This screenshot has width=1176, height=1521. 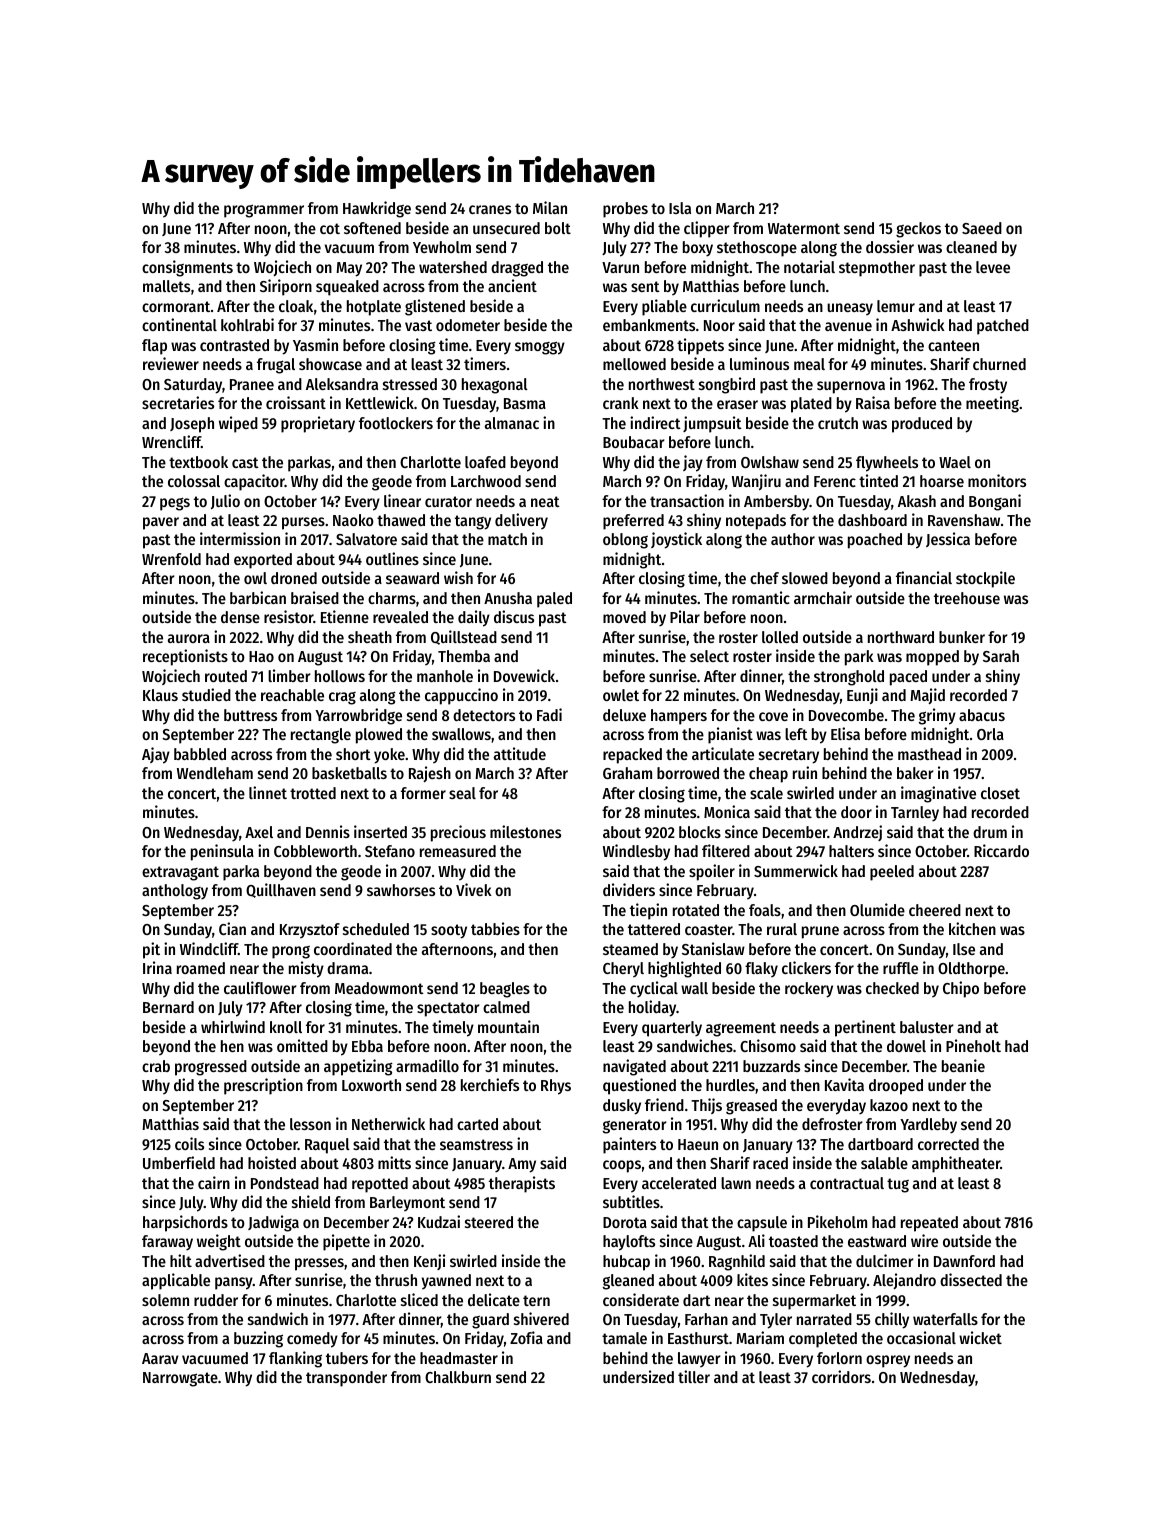 What do you see at coordinates (630, 949) in the screenshot?
I see `steamed` at bounding box center [630, 949].
